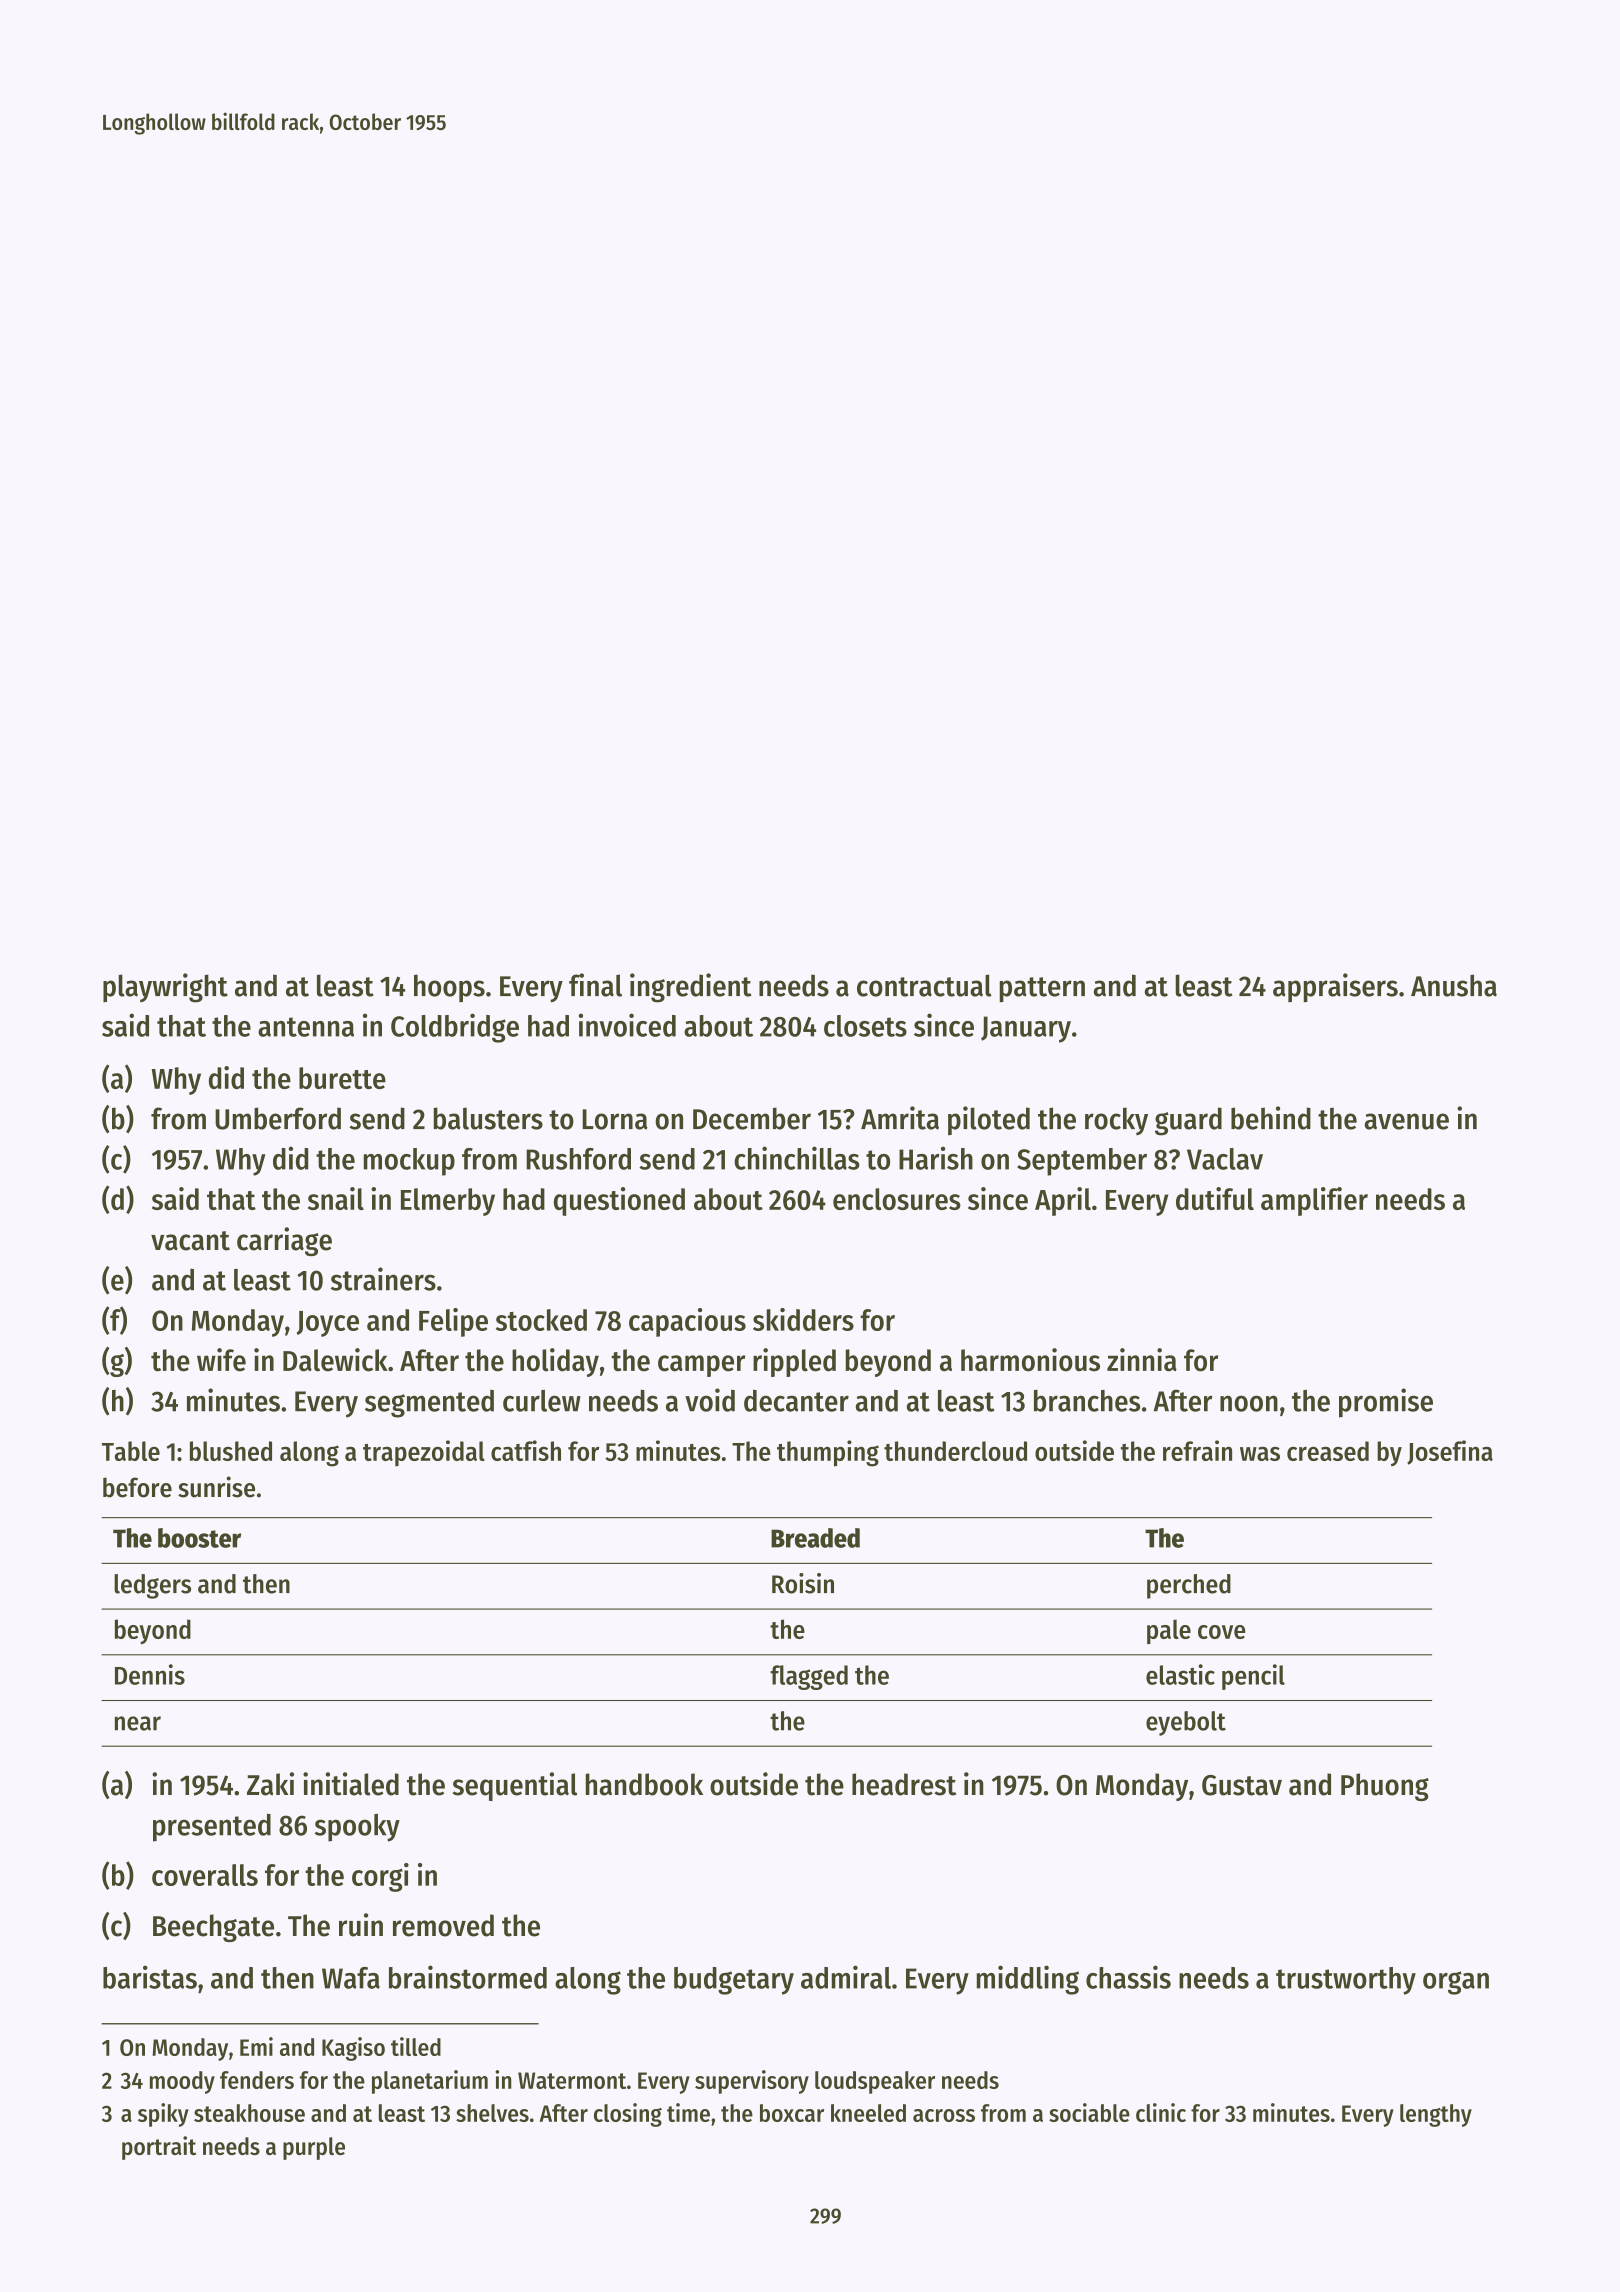 The width and height of the screenshot is (1620, 2292). I want to click on ledgers, so click(152, 1586).
